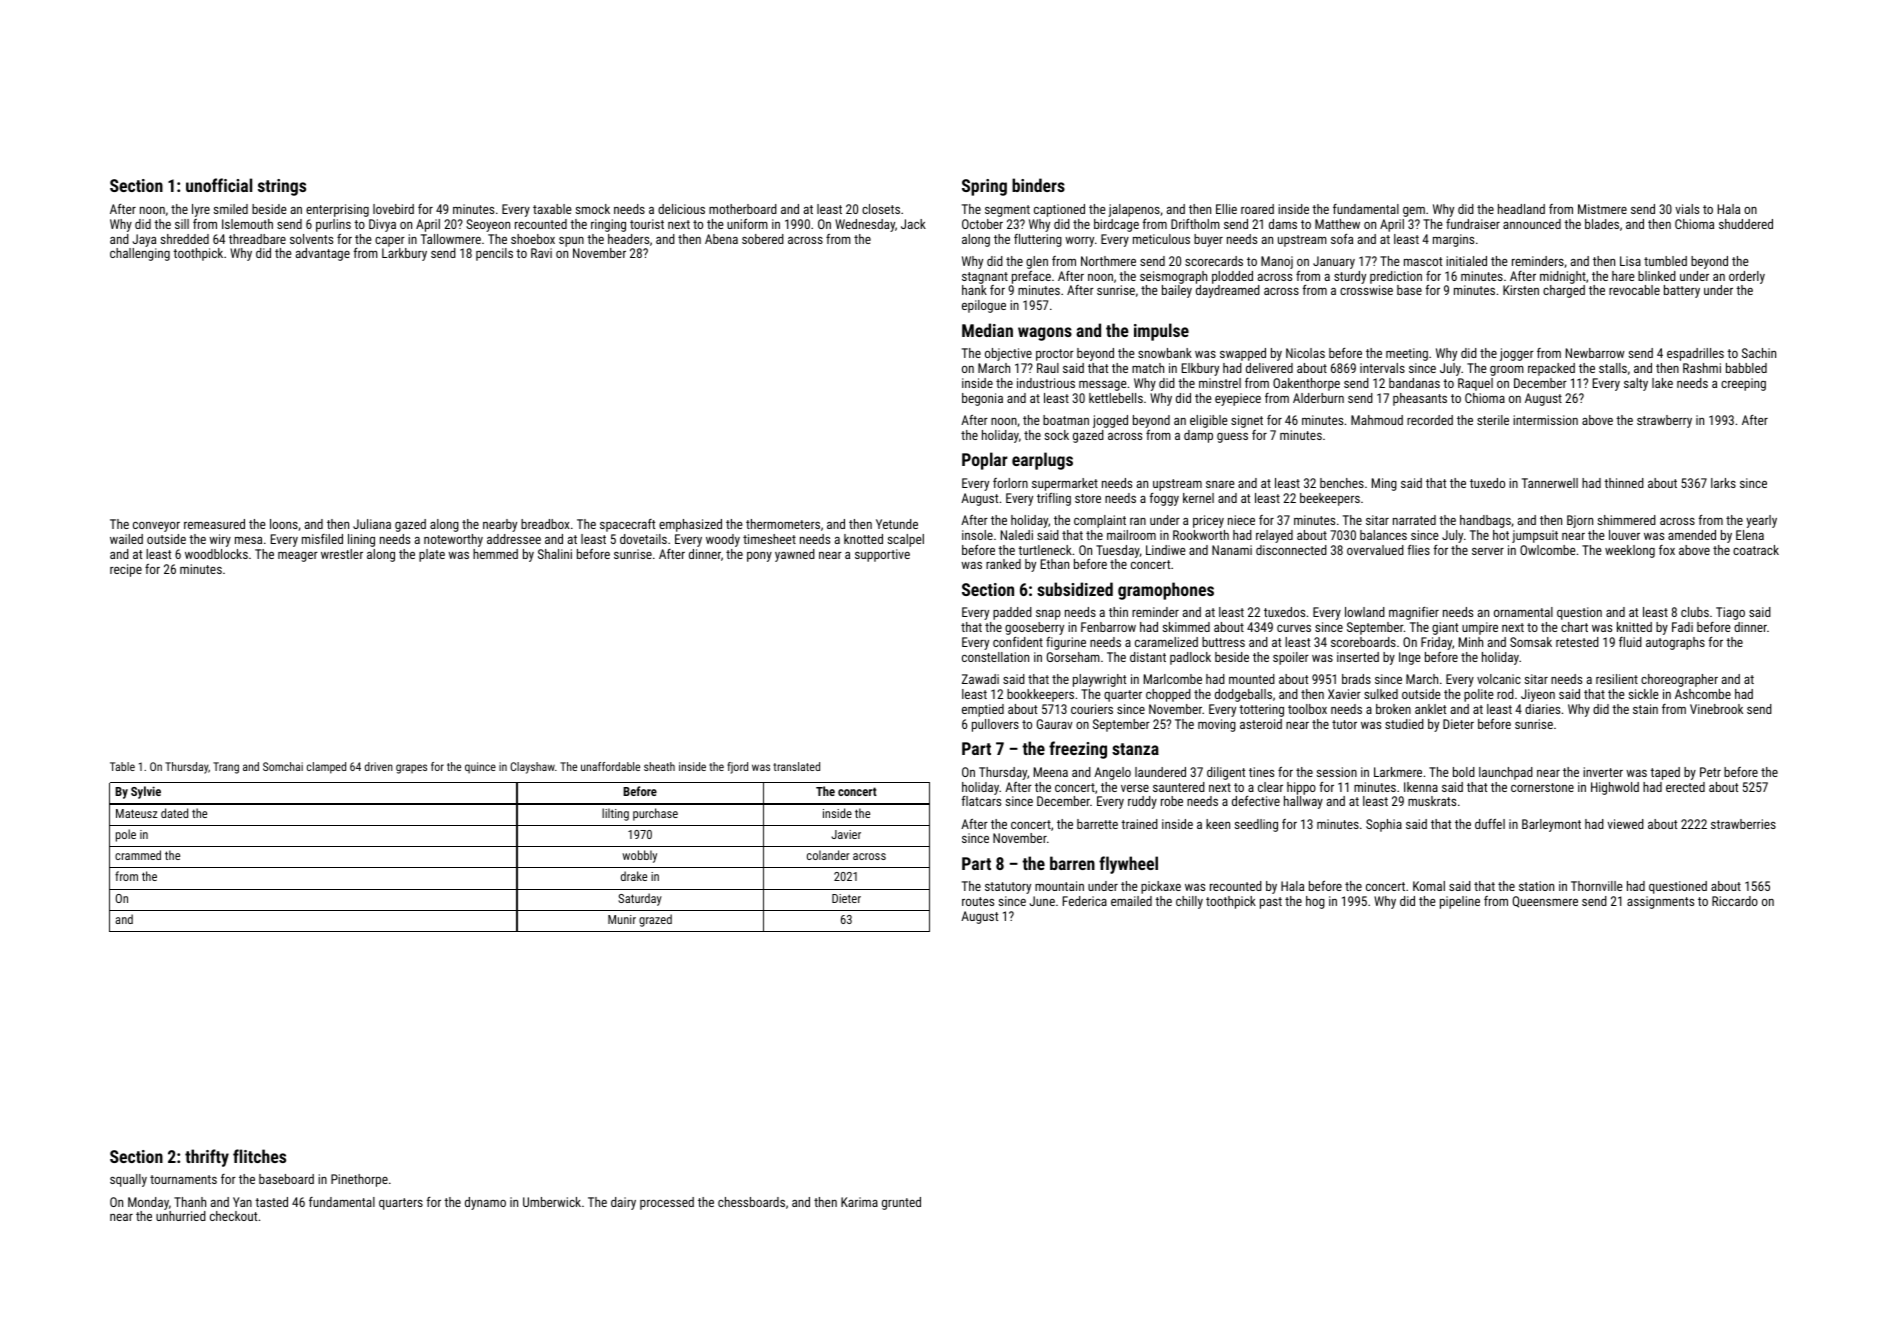 This screenshot has height=1337, width=1891. I want to click on Tannerwell, so click(1550, 483).
